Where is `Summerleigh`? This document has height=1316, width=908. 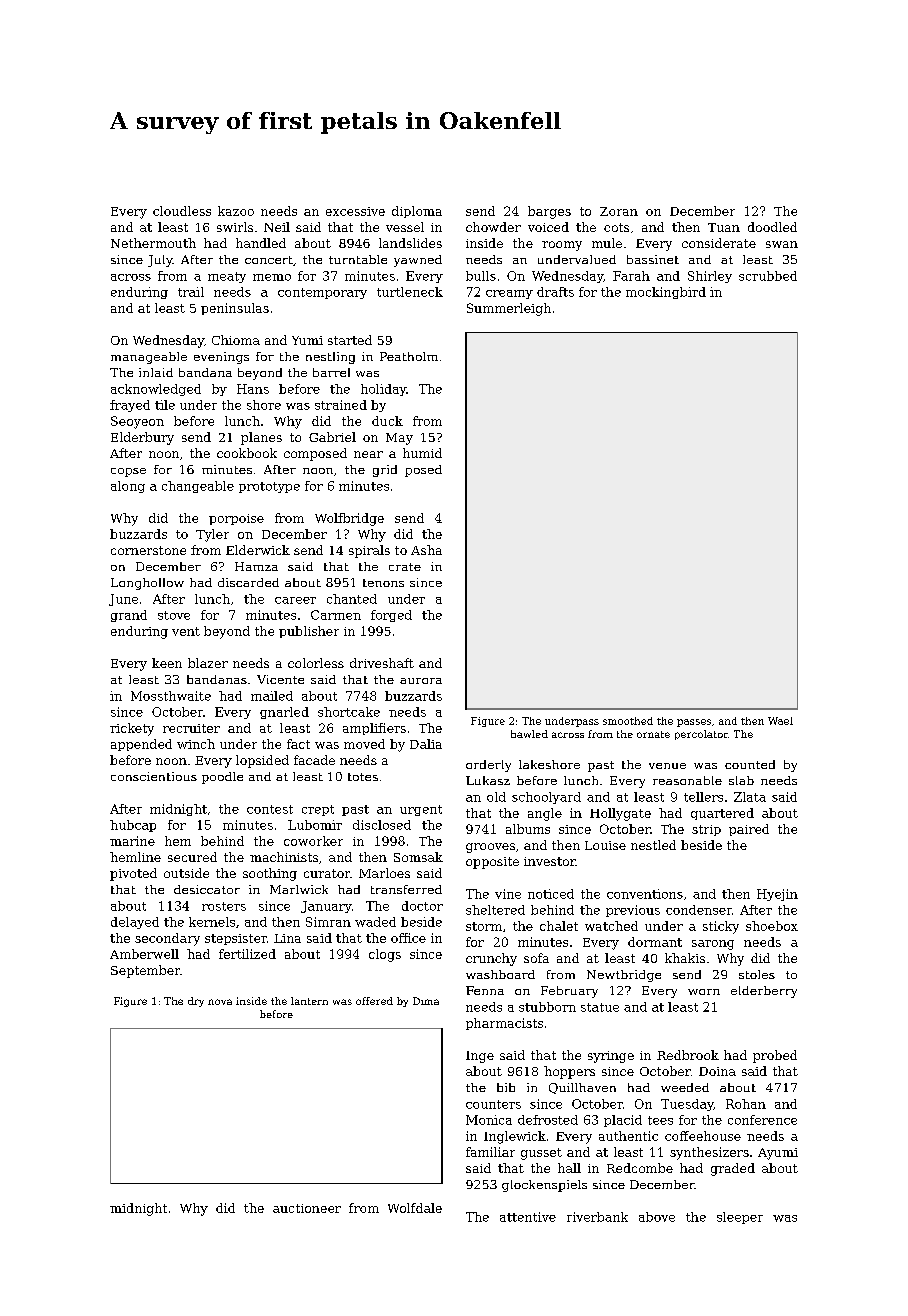 Summerleigh is located at coordinates (509, 309).
